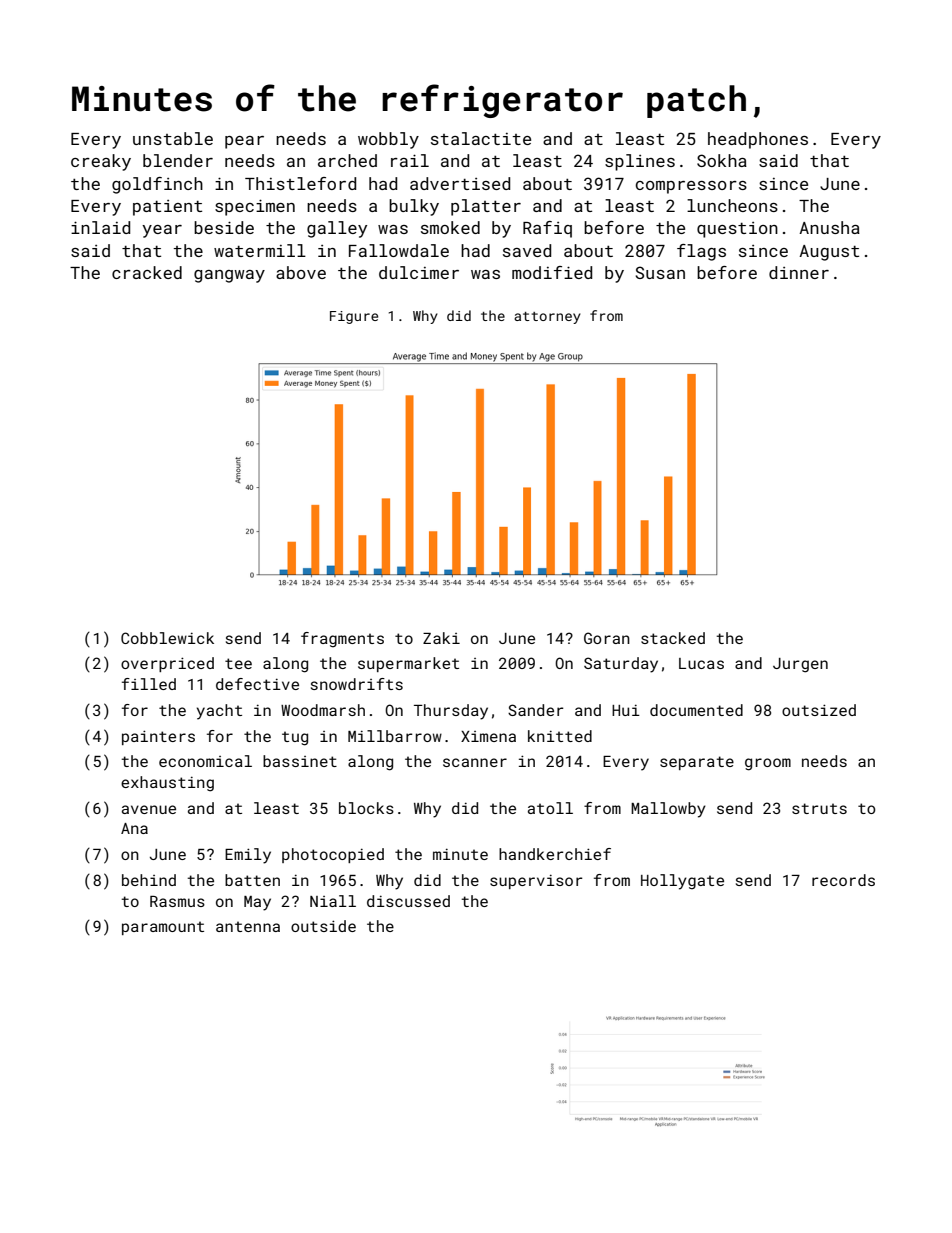  I want to click on behind, so click(149, 880).
